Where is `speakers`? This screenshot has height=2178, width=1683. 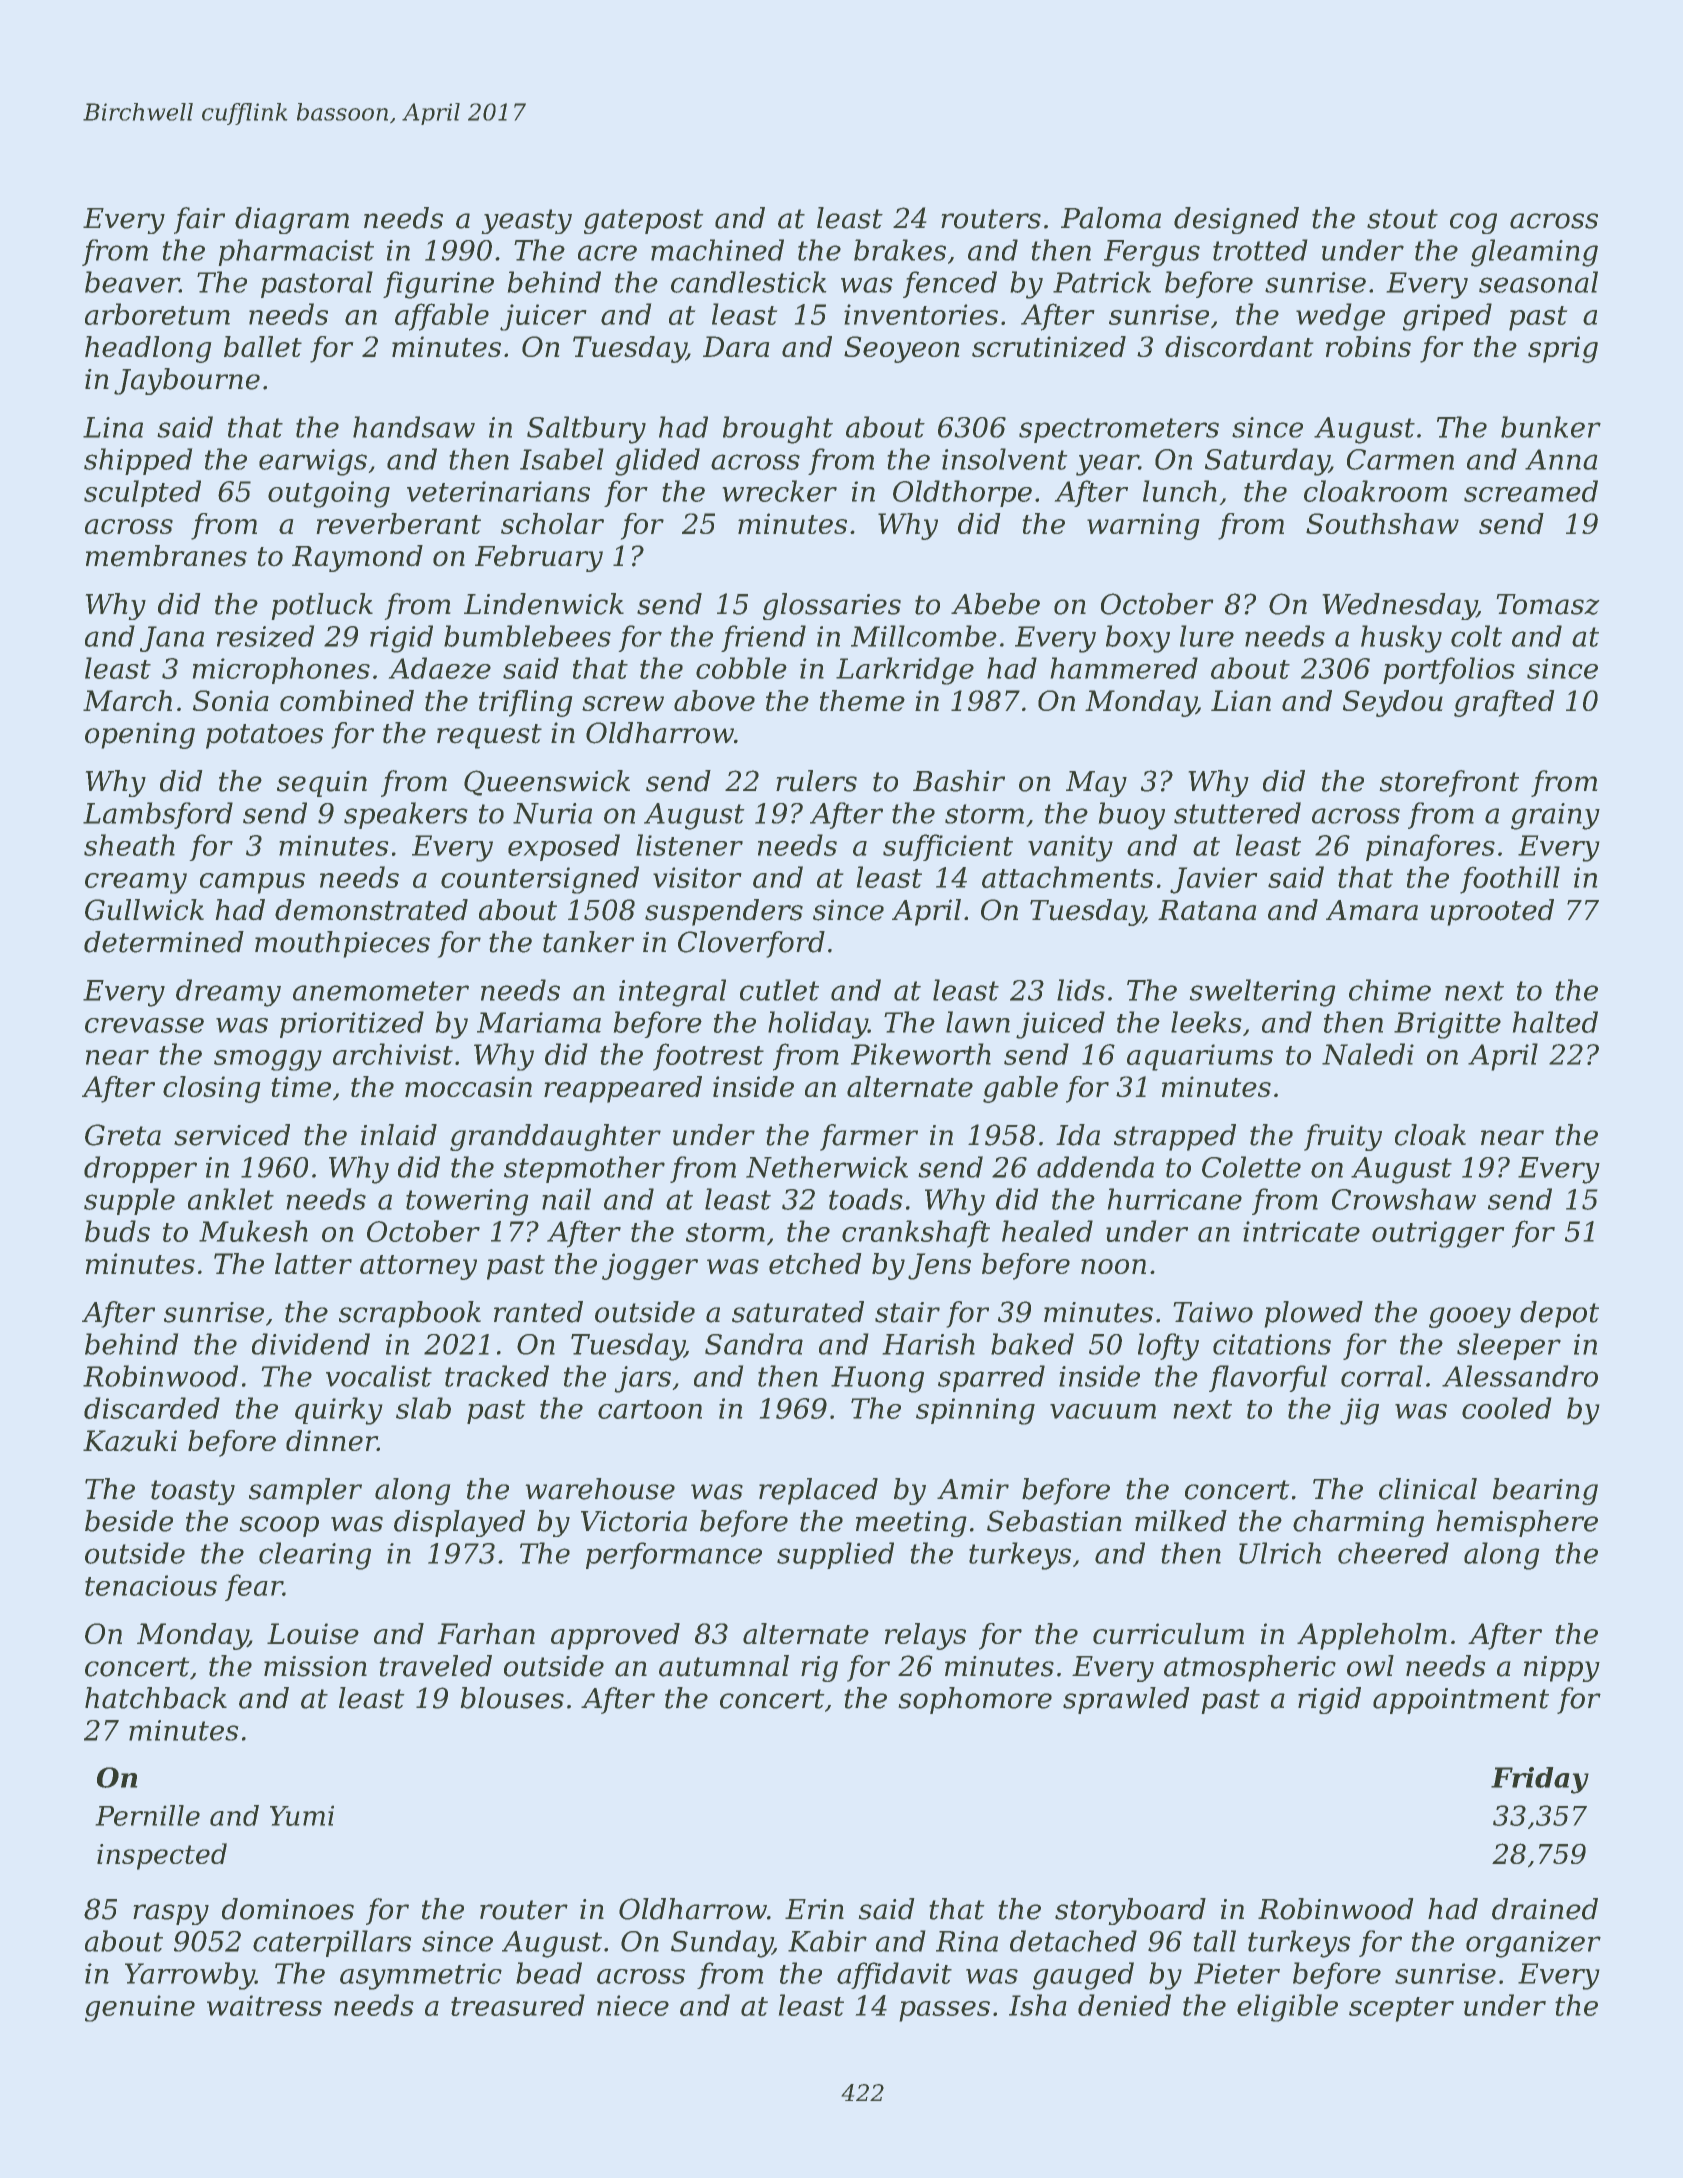
speakers is located at coordinates (405, 815).
